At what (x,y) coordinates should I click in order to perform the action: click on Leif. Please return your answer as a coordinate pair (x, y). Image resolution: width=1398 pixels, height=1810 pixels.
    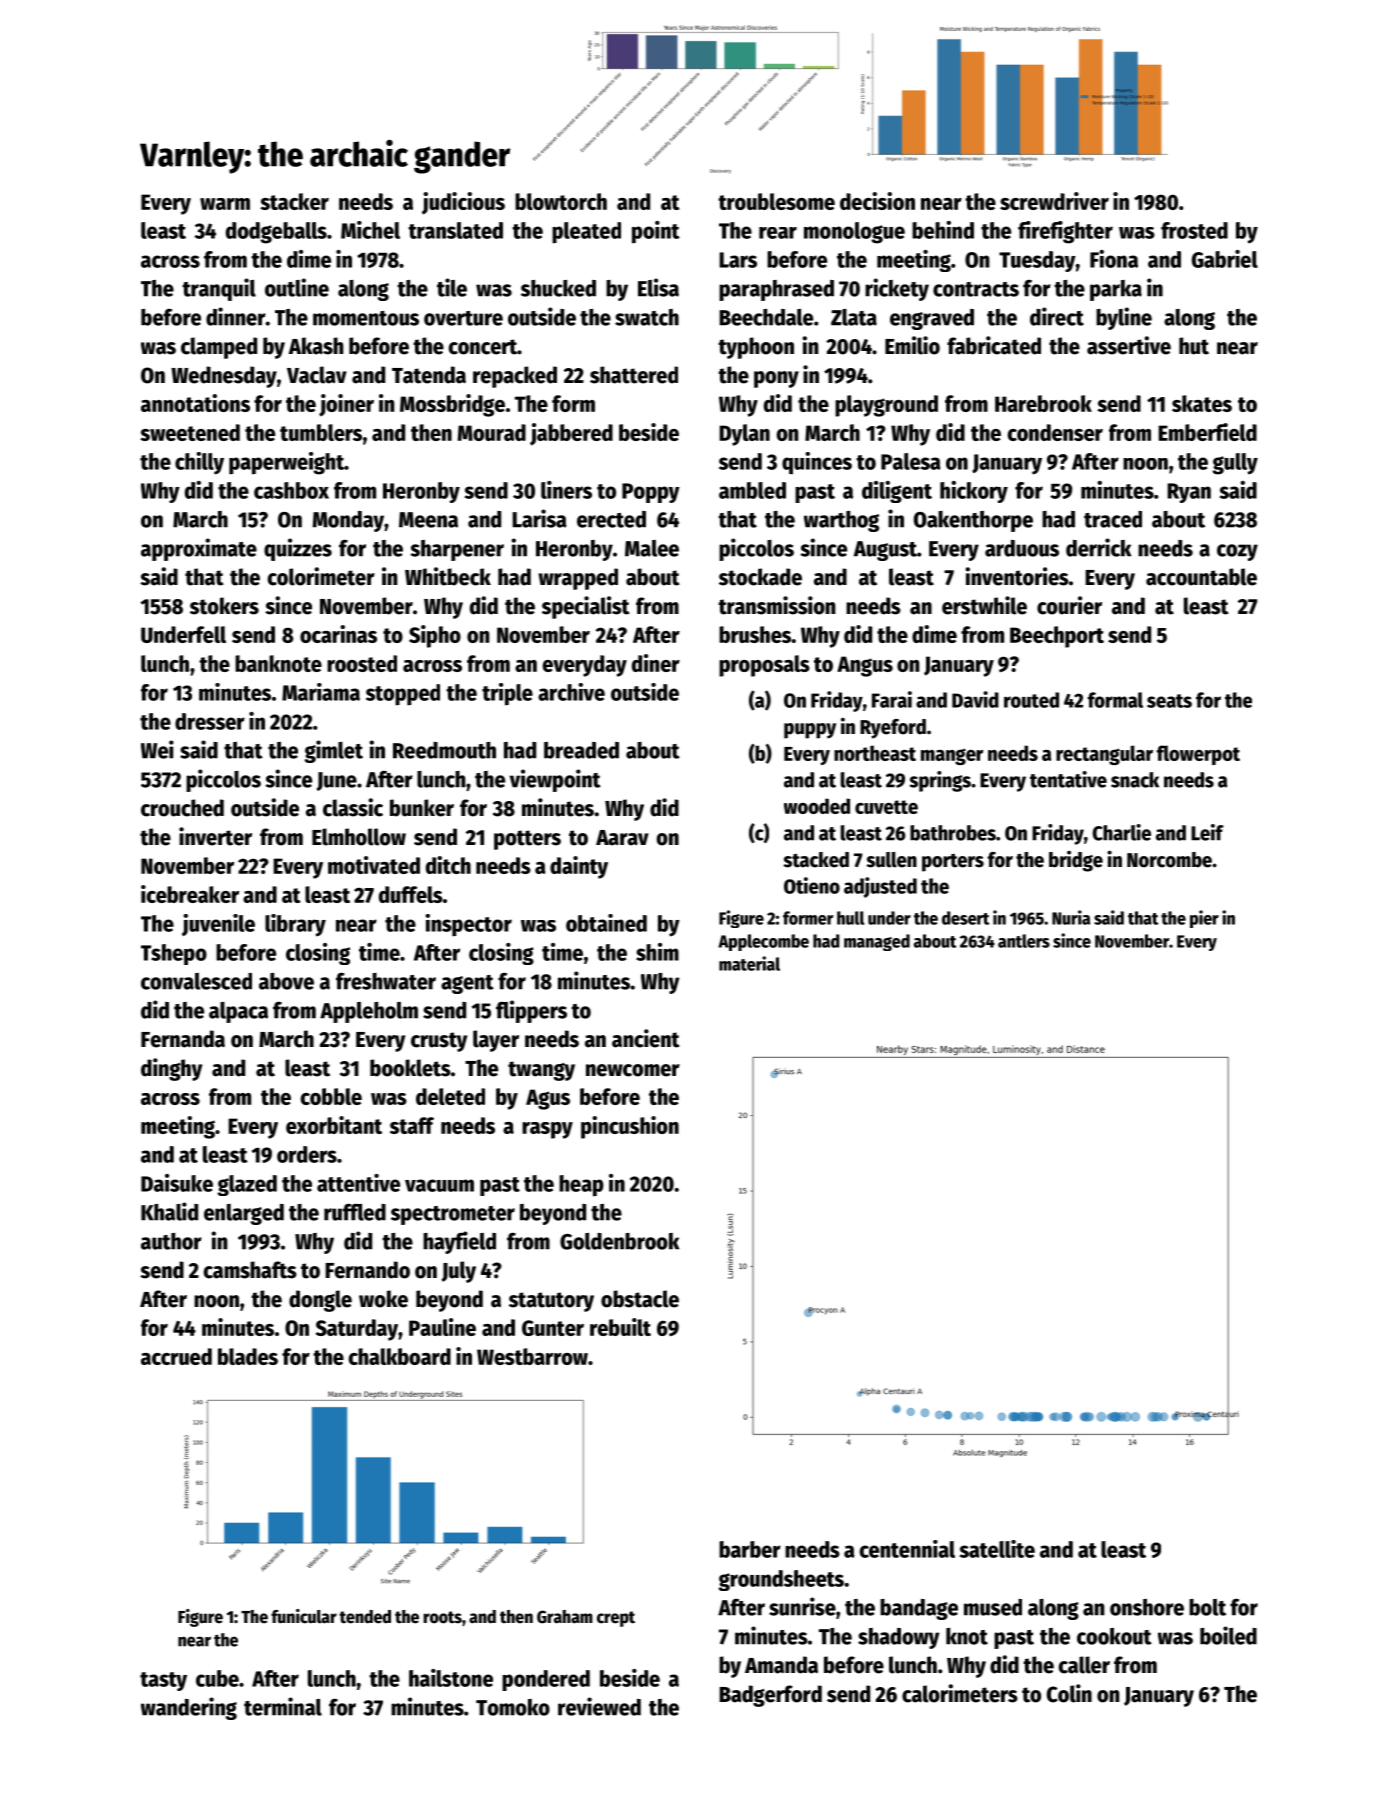
    Looking at the image, I should click on (1207, 832).
